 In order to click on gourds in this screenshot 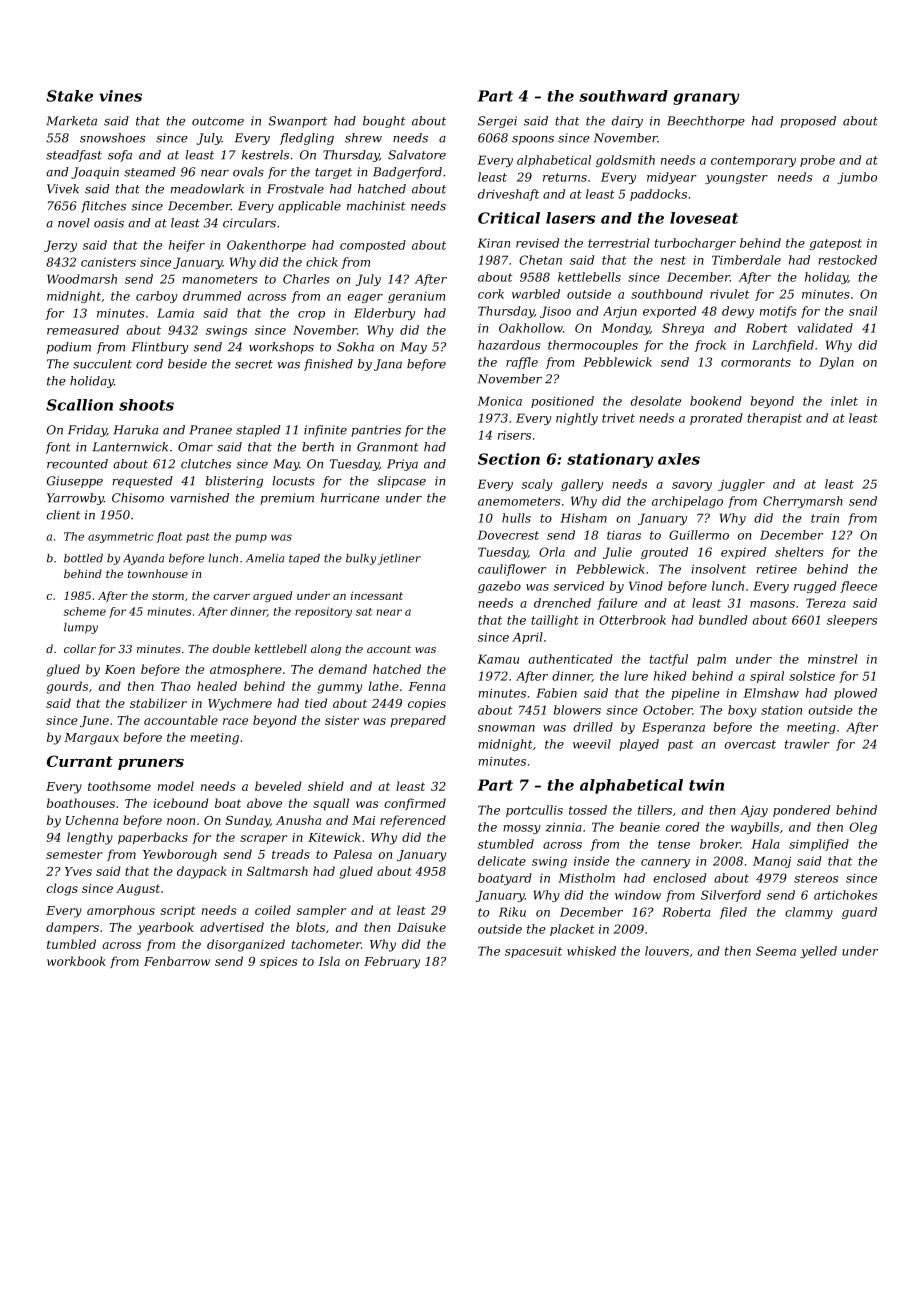, I will do `click(67, 687)`.
